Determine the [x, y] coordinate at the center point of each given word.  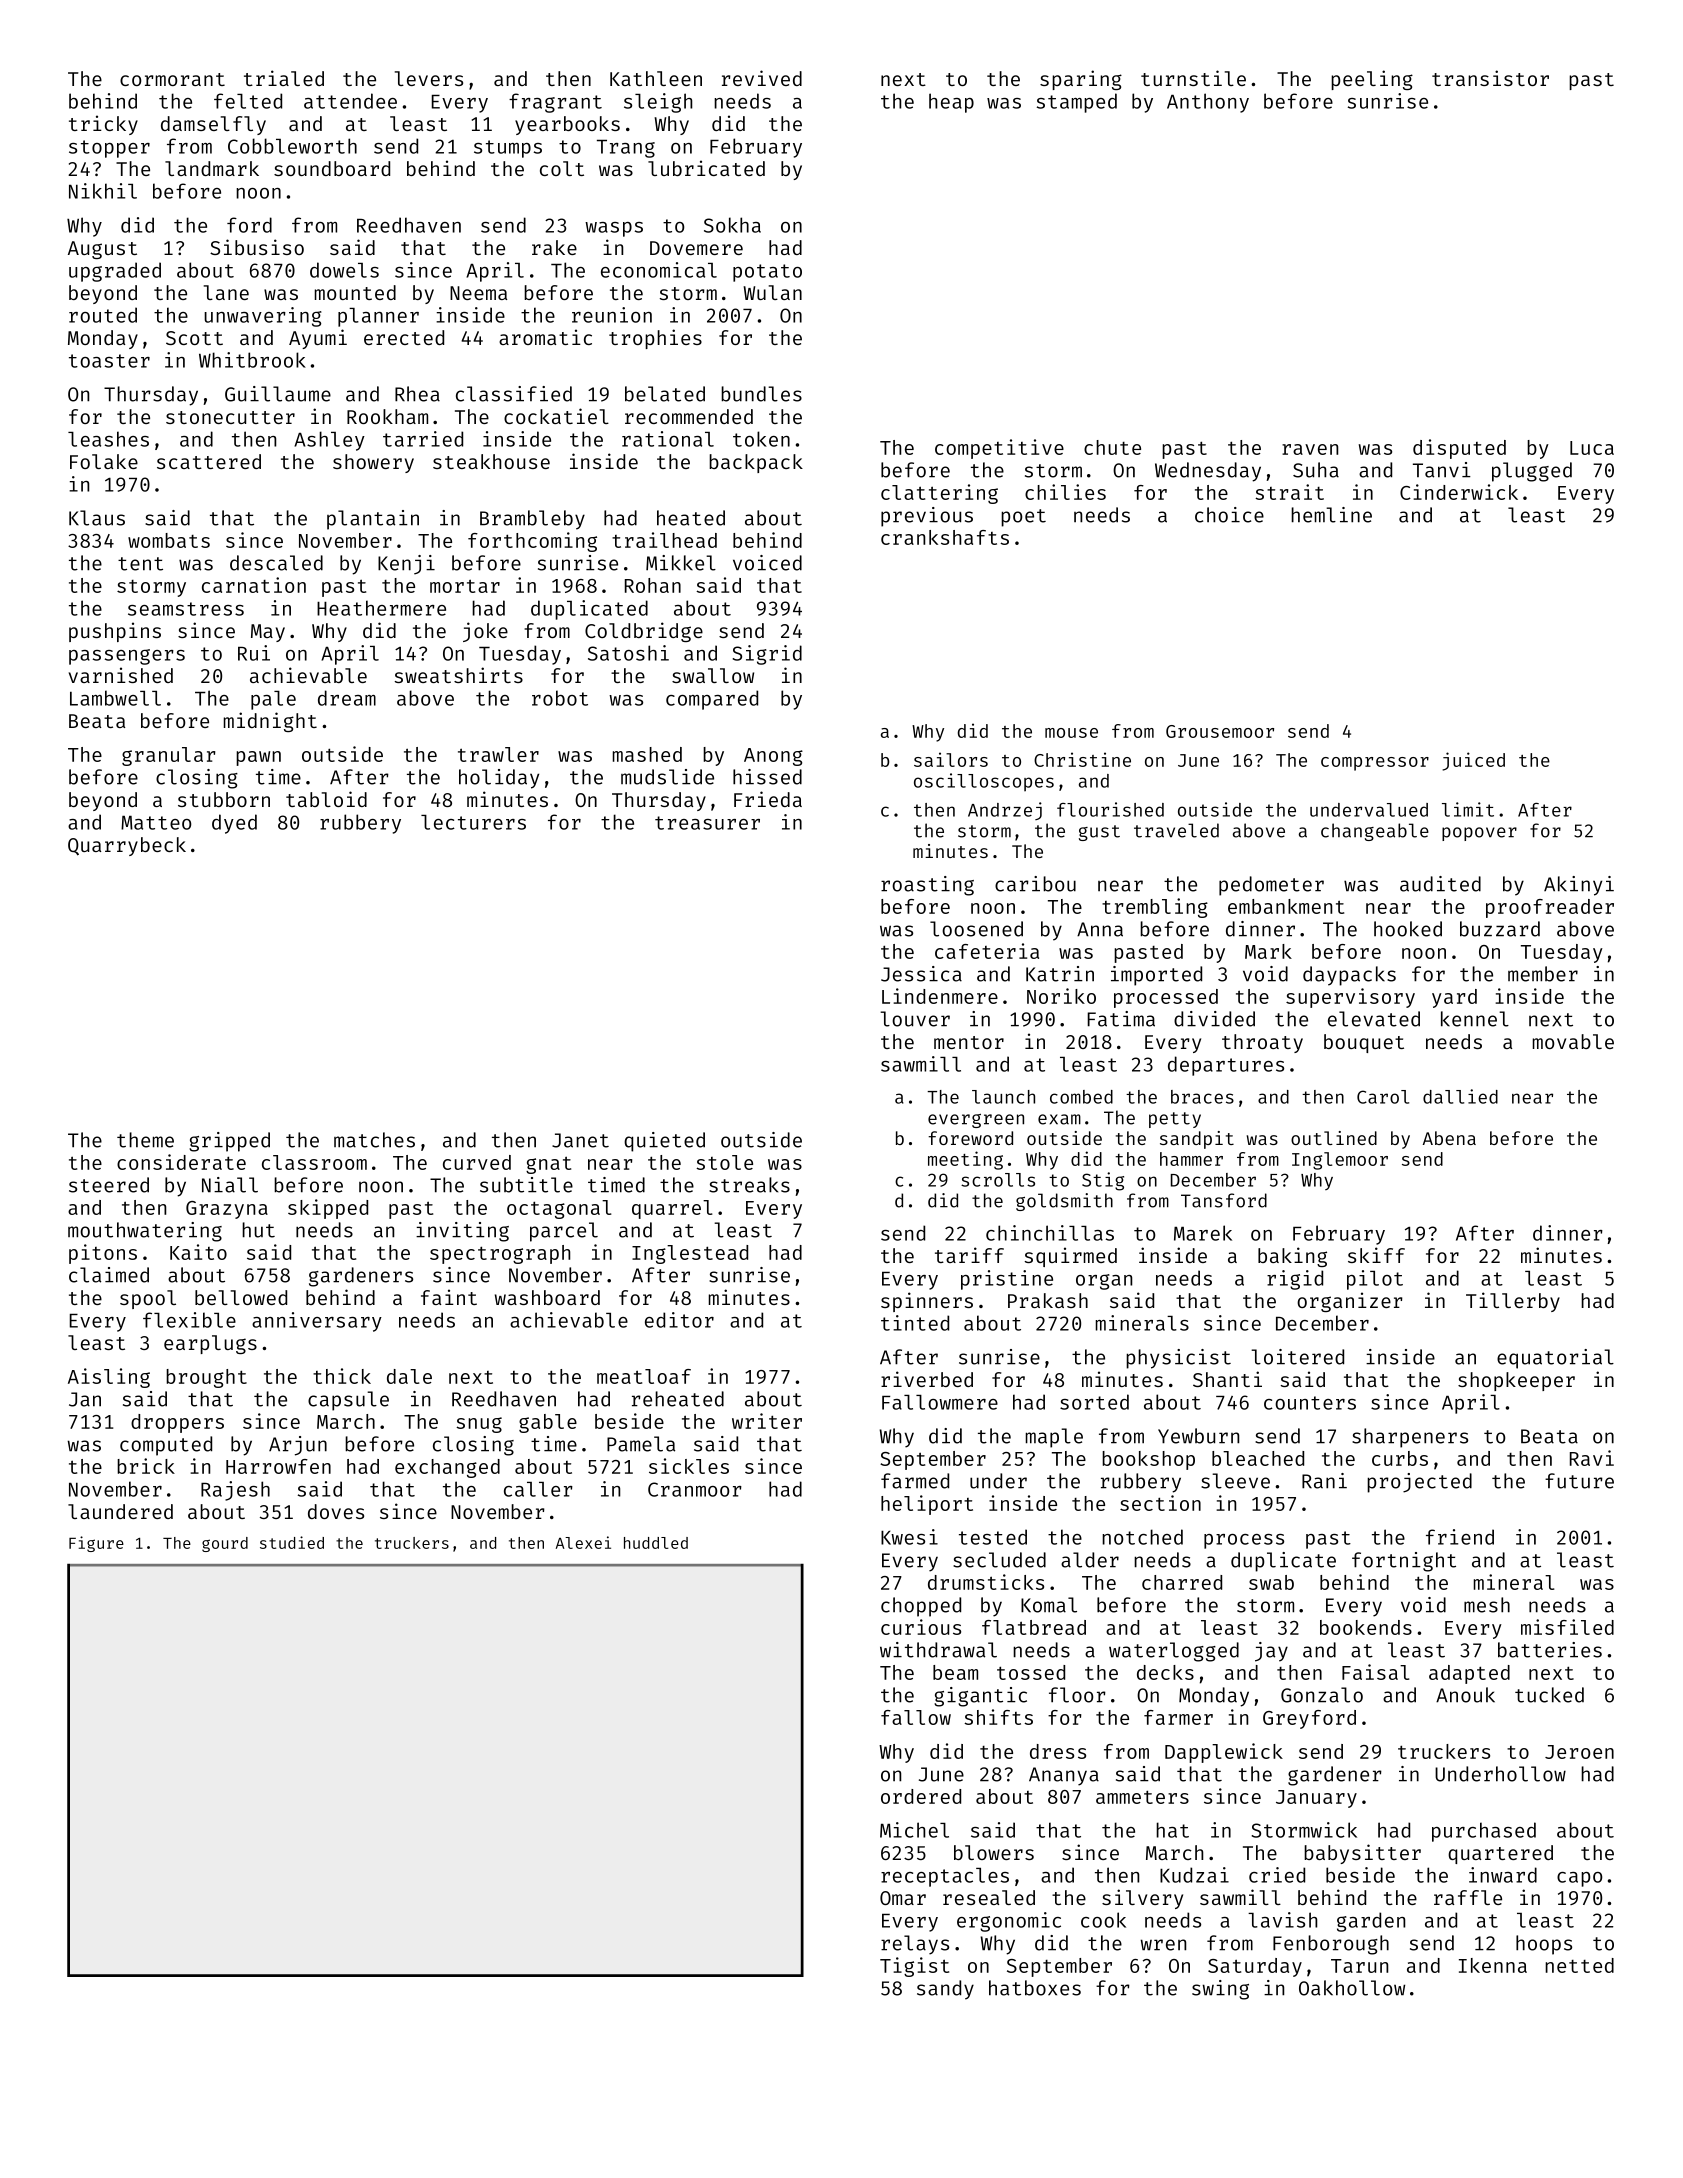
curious [921, 1627]
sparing [1081, 80]
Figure [96, 1544]
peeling [1372, 80]
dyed [234, 824]
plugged [1532, 472]
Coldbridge [644, 632]
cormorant [172, 79]
